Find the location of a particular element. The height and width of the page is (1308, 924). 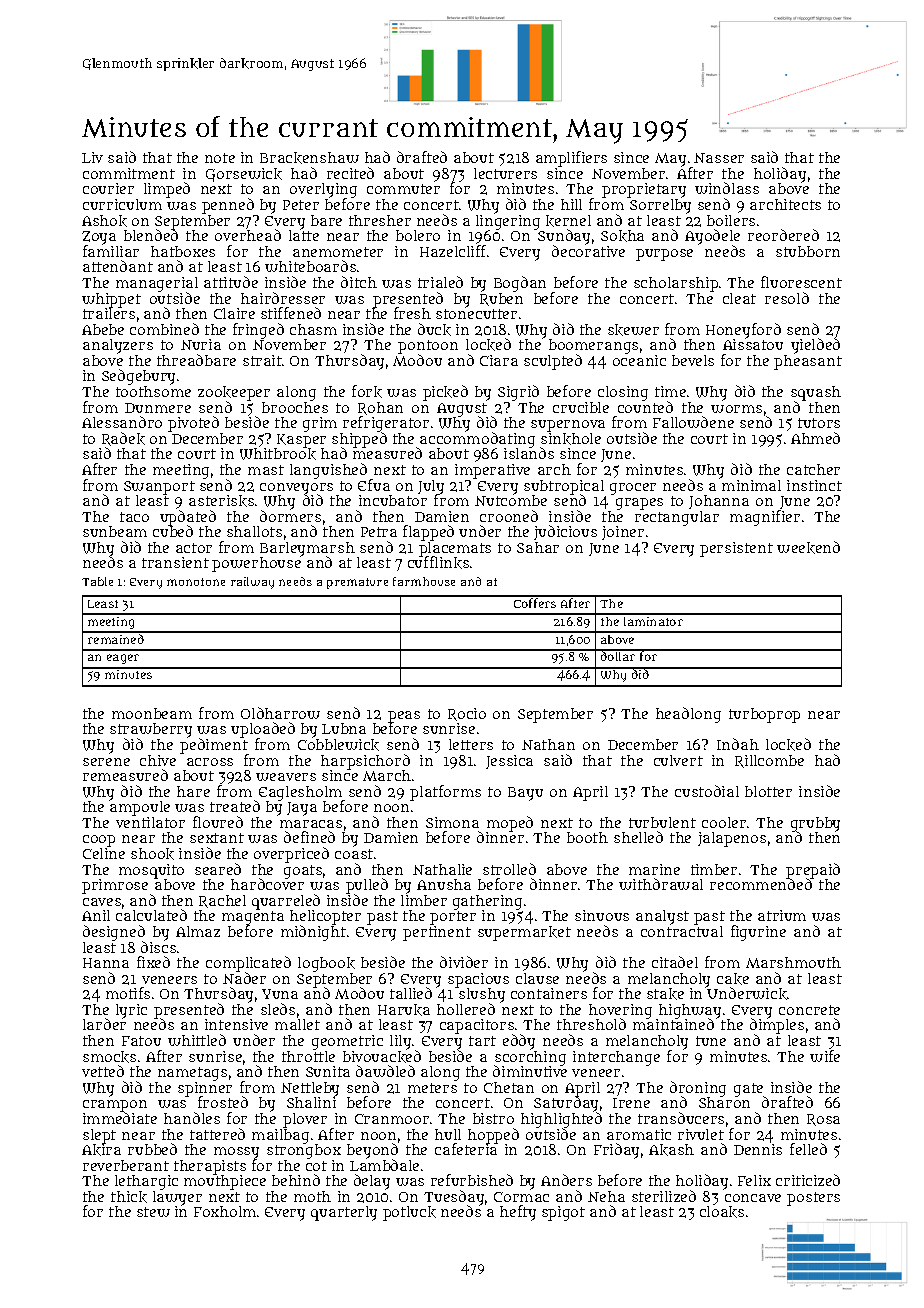

containers is located at coordinates (549, 993).
